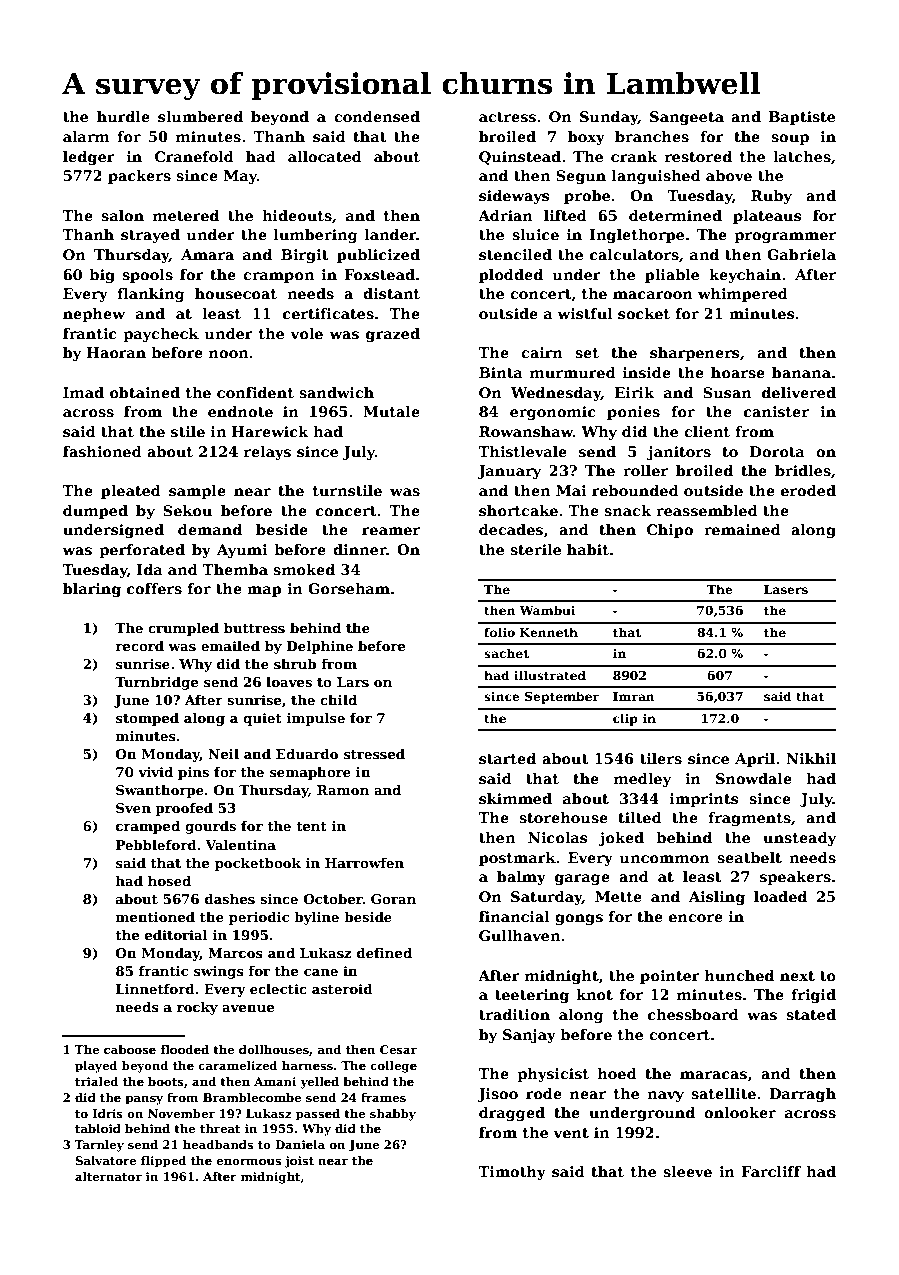 This document has width=899, height=1275. I want to click on pointer, so click(670, 977).
